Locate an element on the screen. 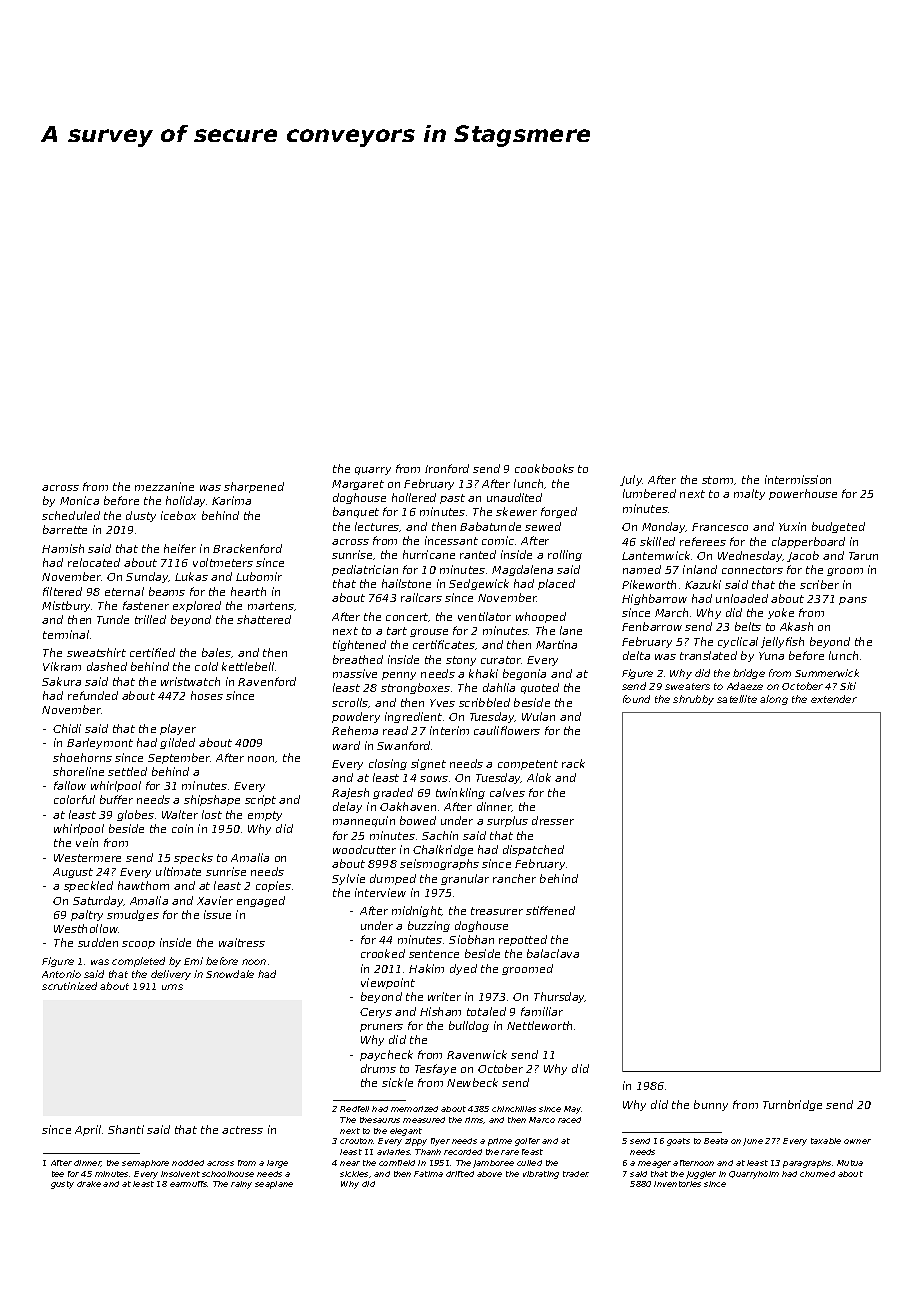 This screenshot has height=1308, width=924. Rajesh is located at coordinates (350, 793).
